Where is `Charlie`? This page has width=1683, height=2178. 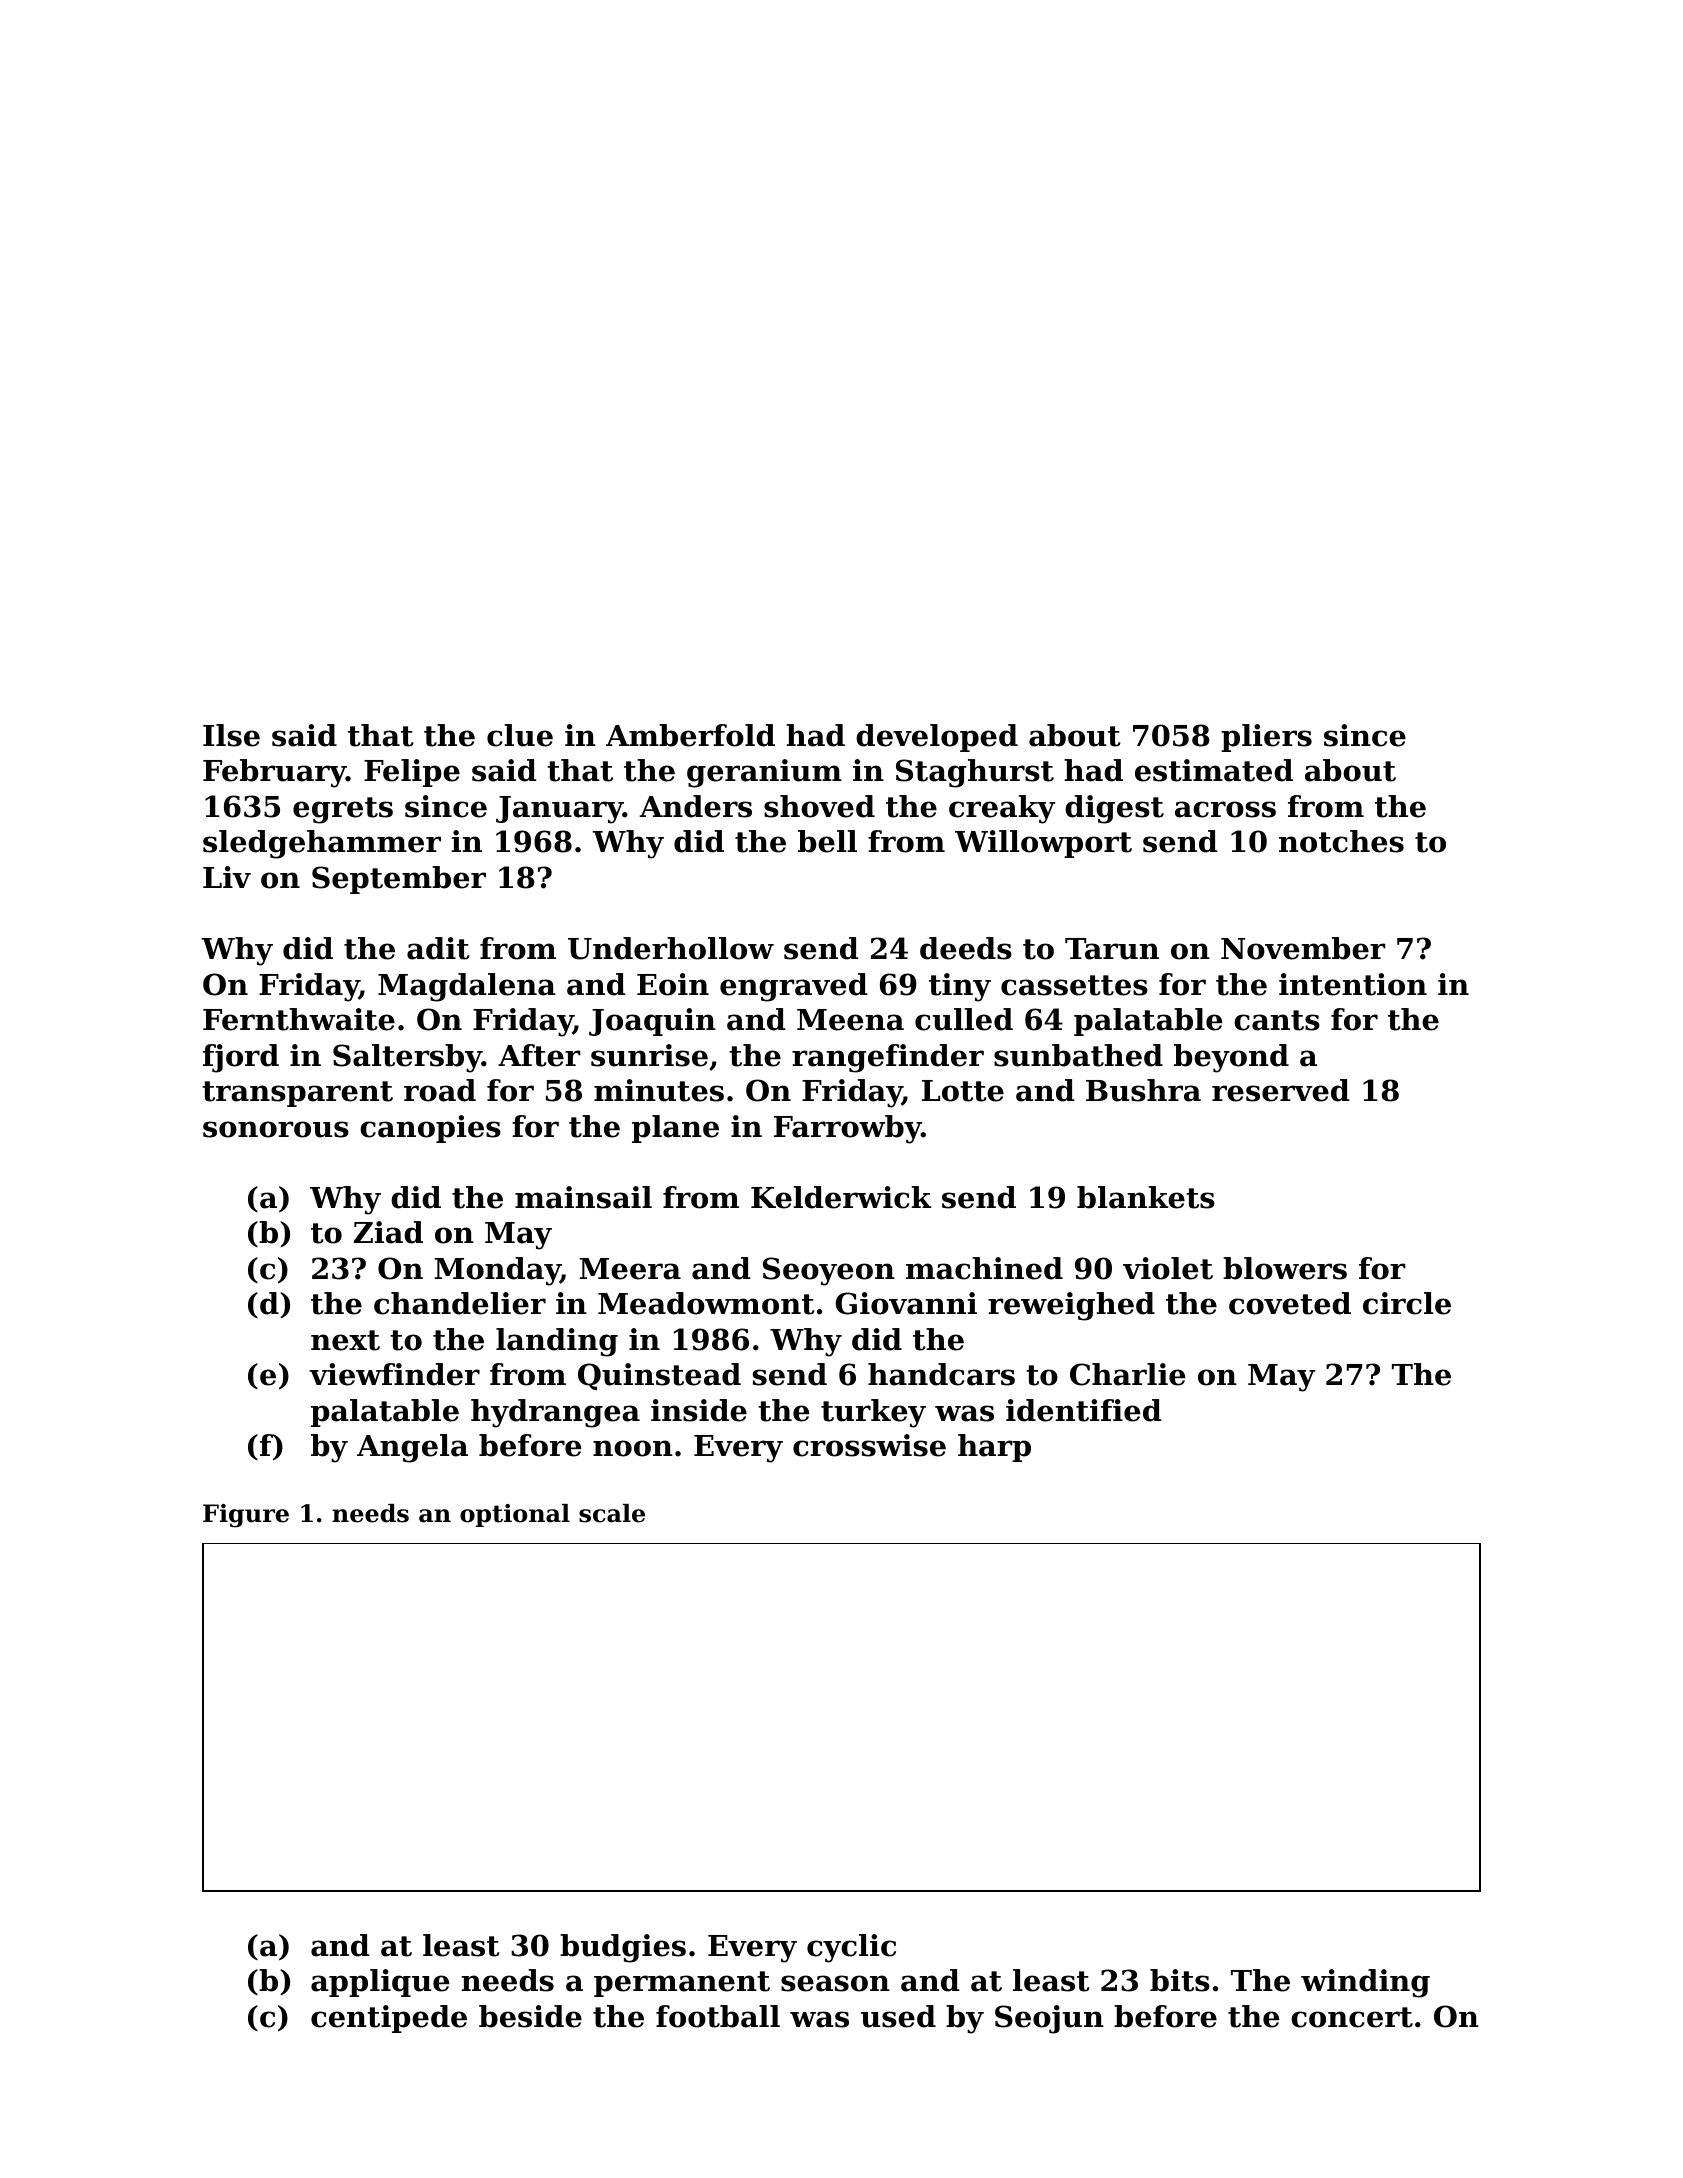 Charlie is located at coordinates (1127, 1374).
